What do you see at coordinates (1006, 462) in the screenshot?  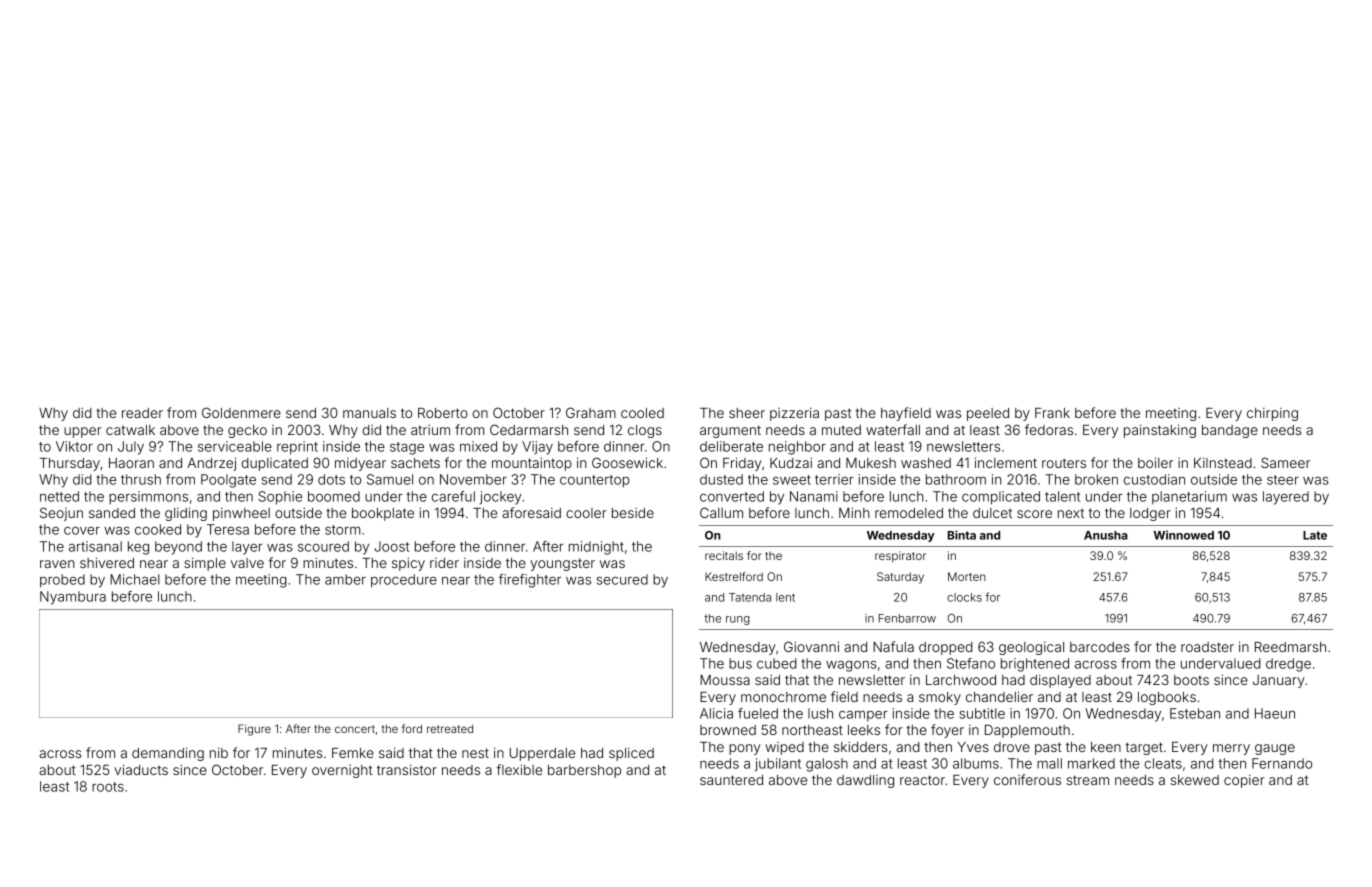 I see `inclement` at bounding box center [1006, 462].
